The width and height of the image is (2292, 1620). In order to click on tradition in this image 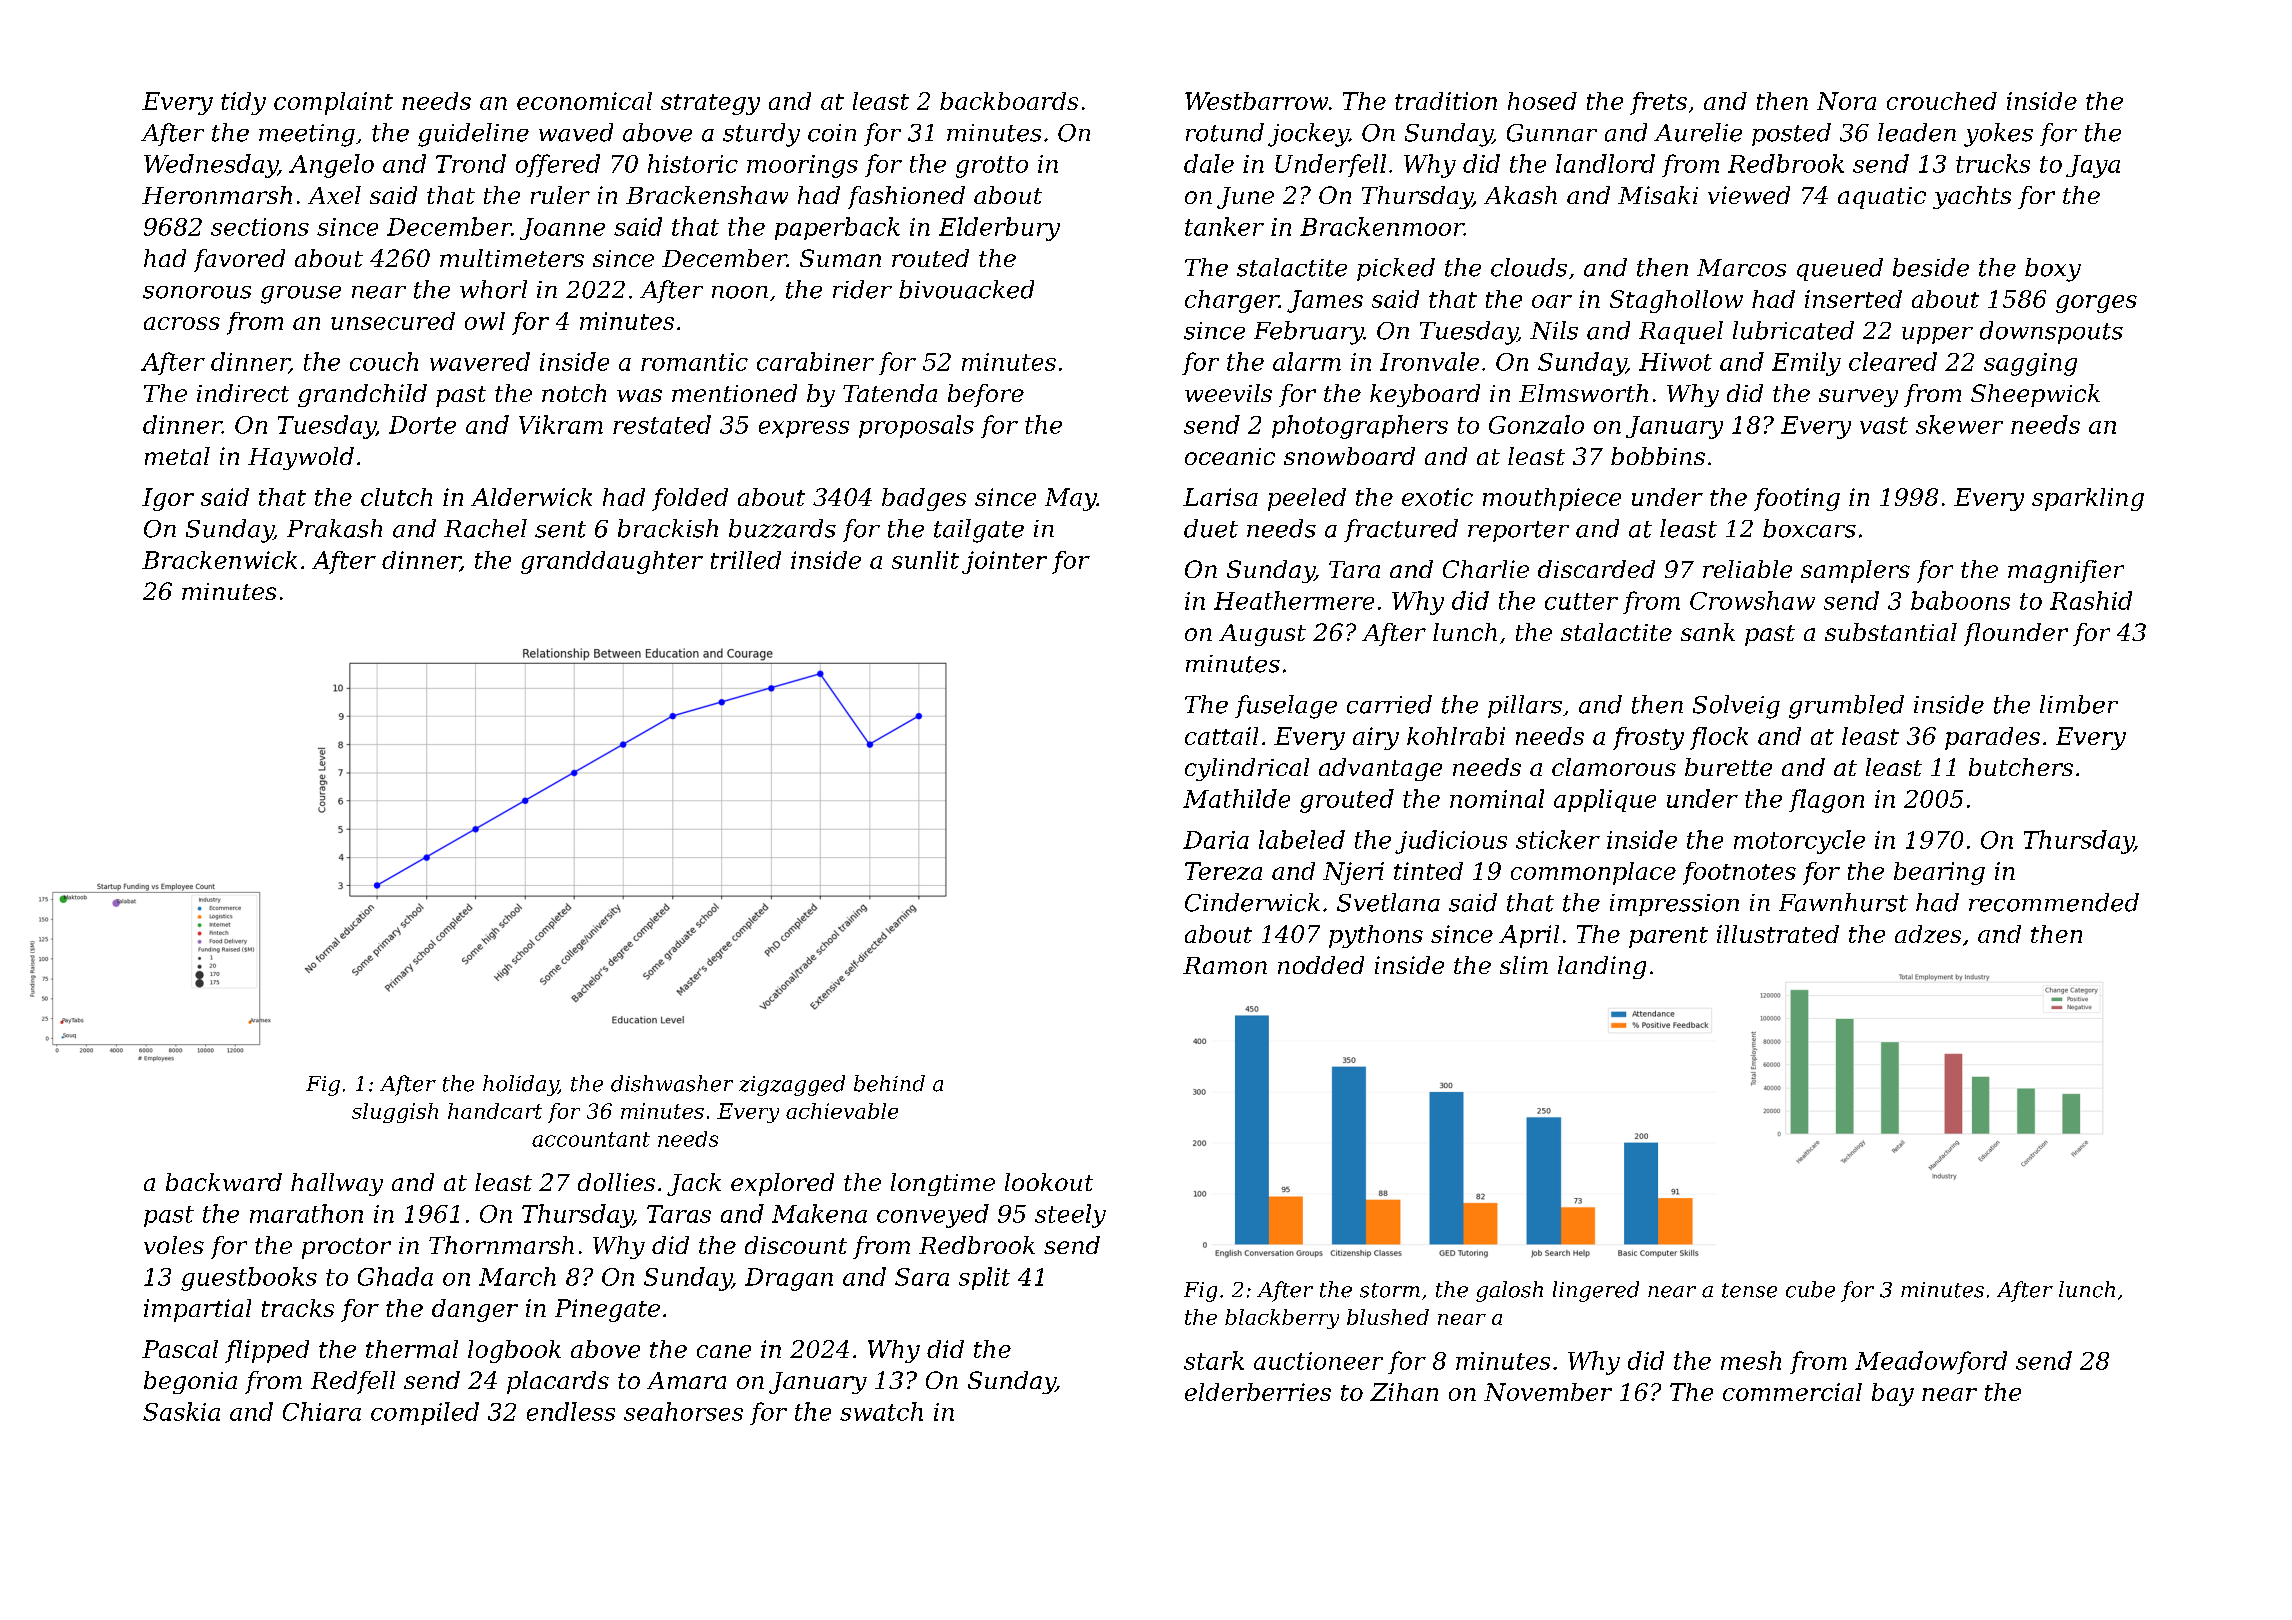, I will do `click(1446, 101)`.
